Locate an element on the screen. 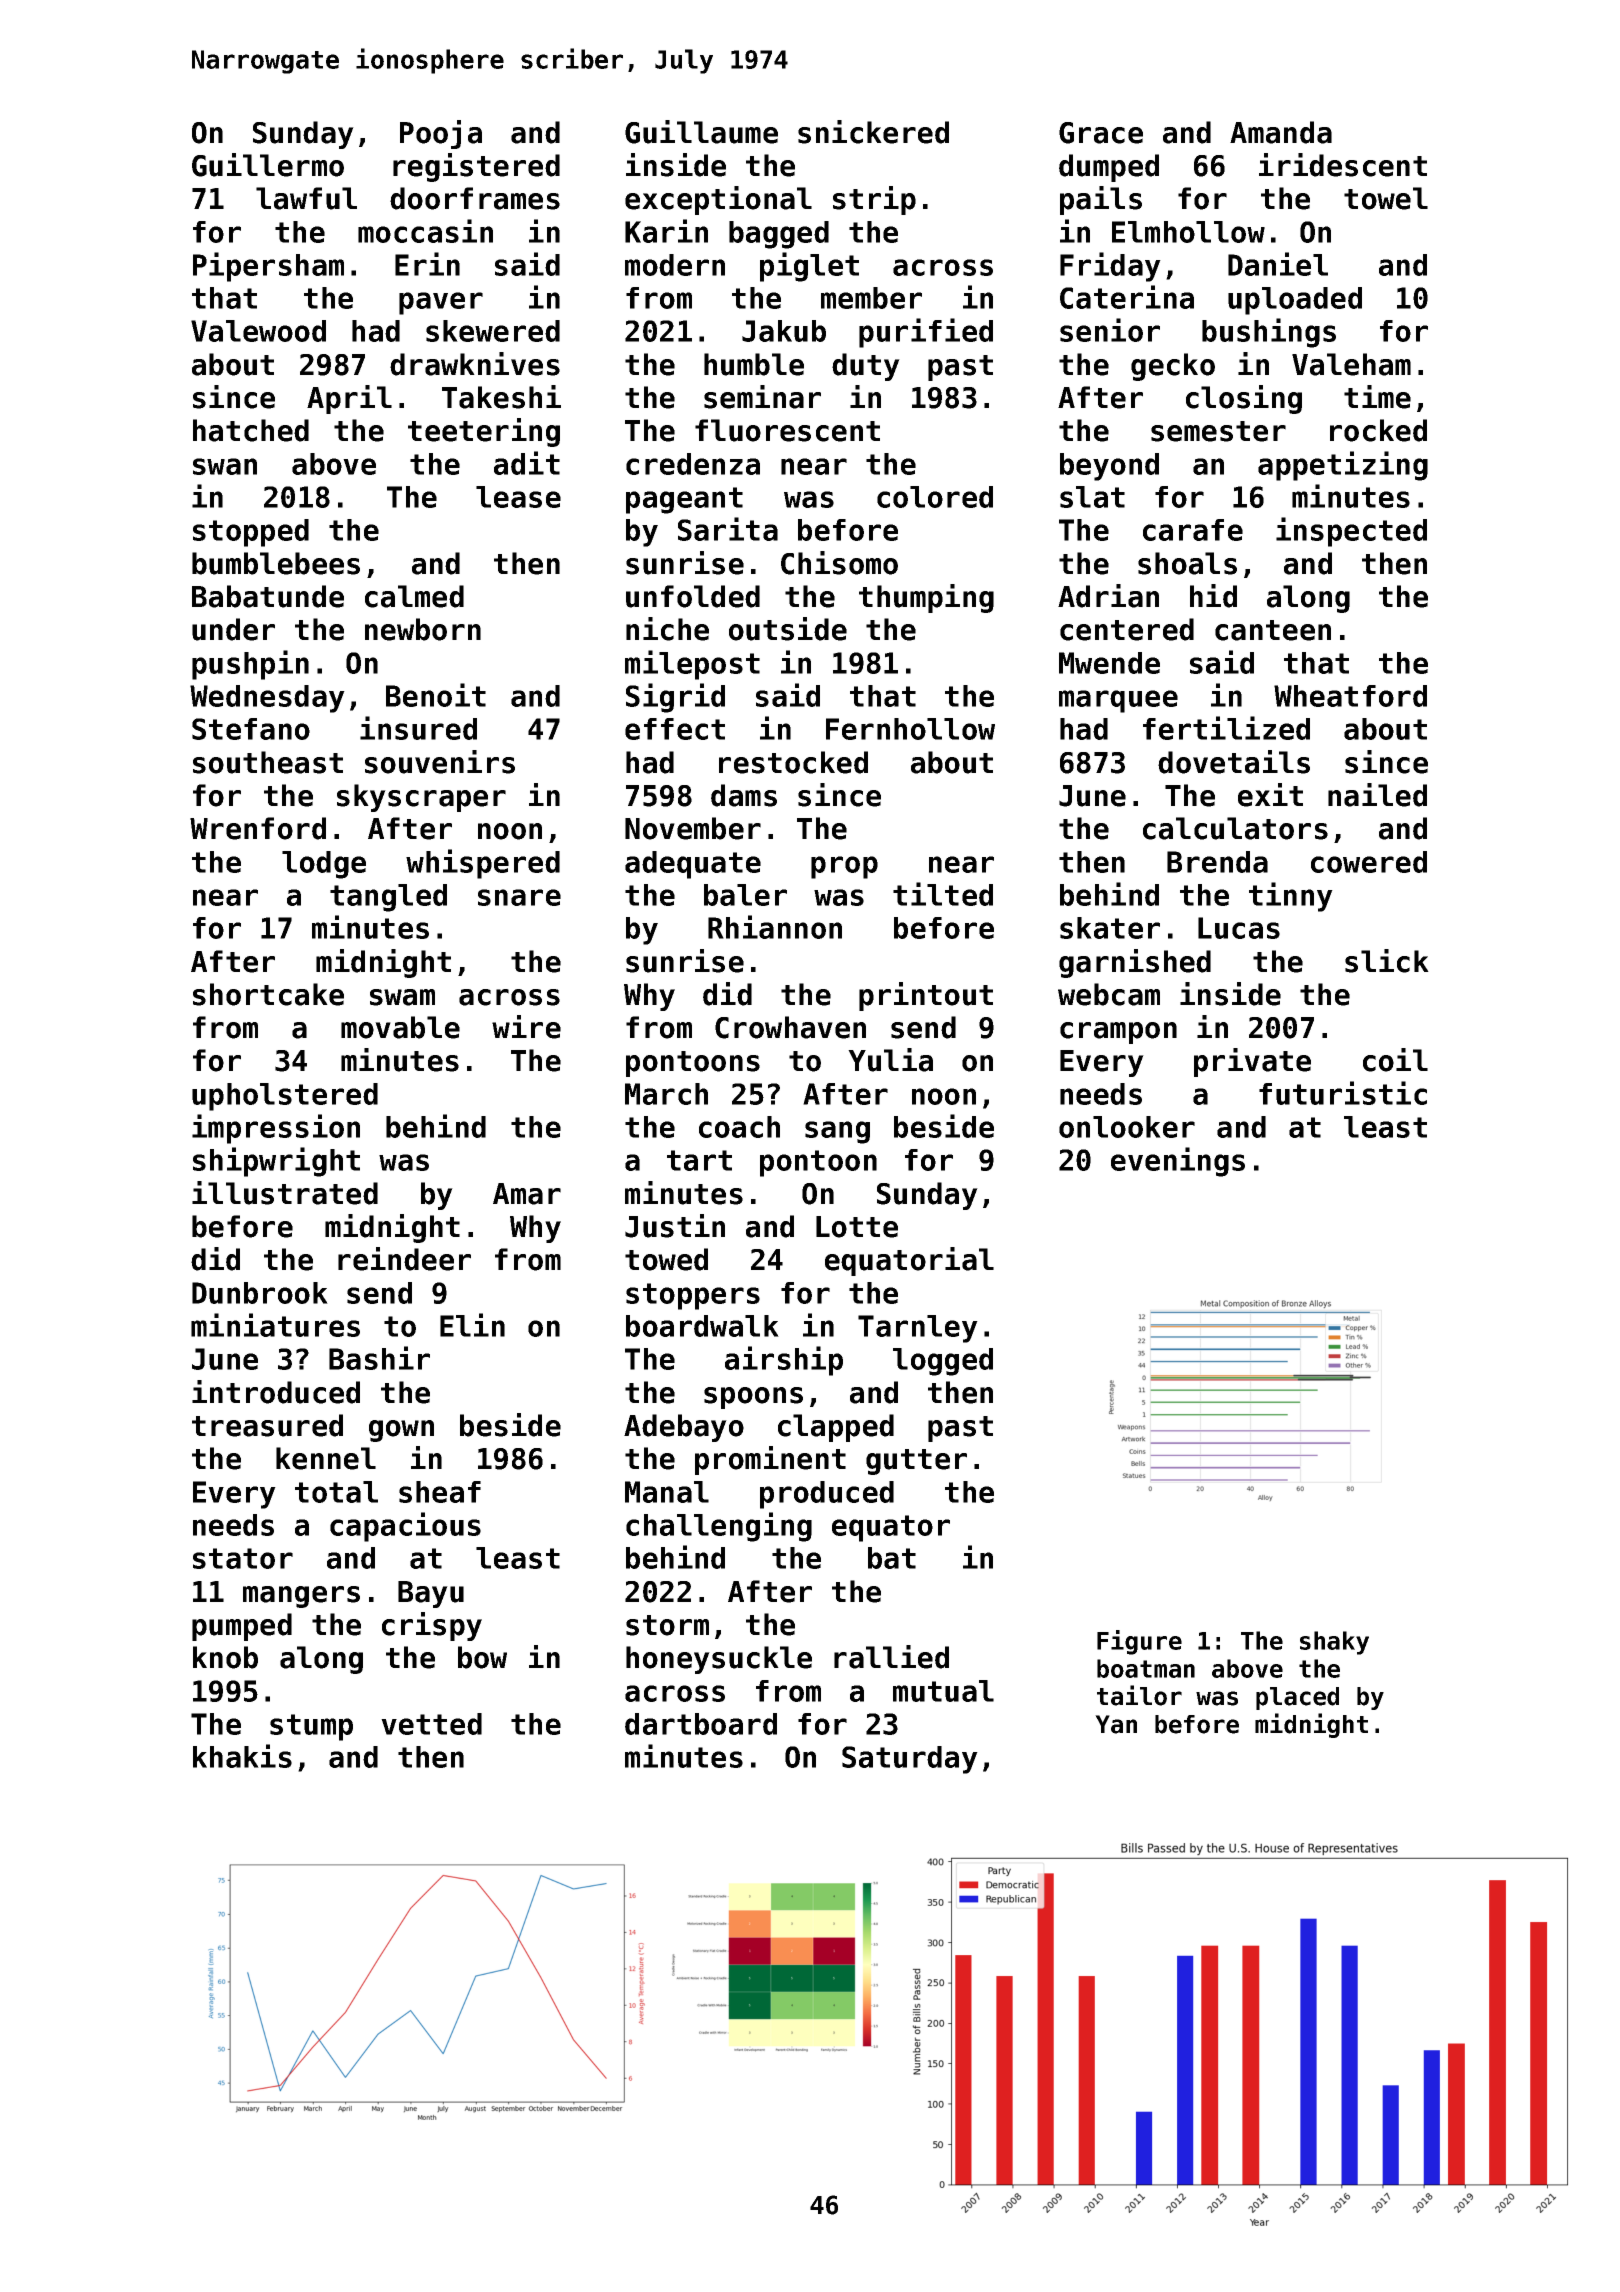  dartboard is located at coordinates (701, 1724).
